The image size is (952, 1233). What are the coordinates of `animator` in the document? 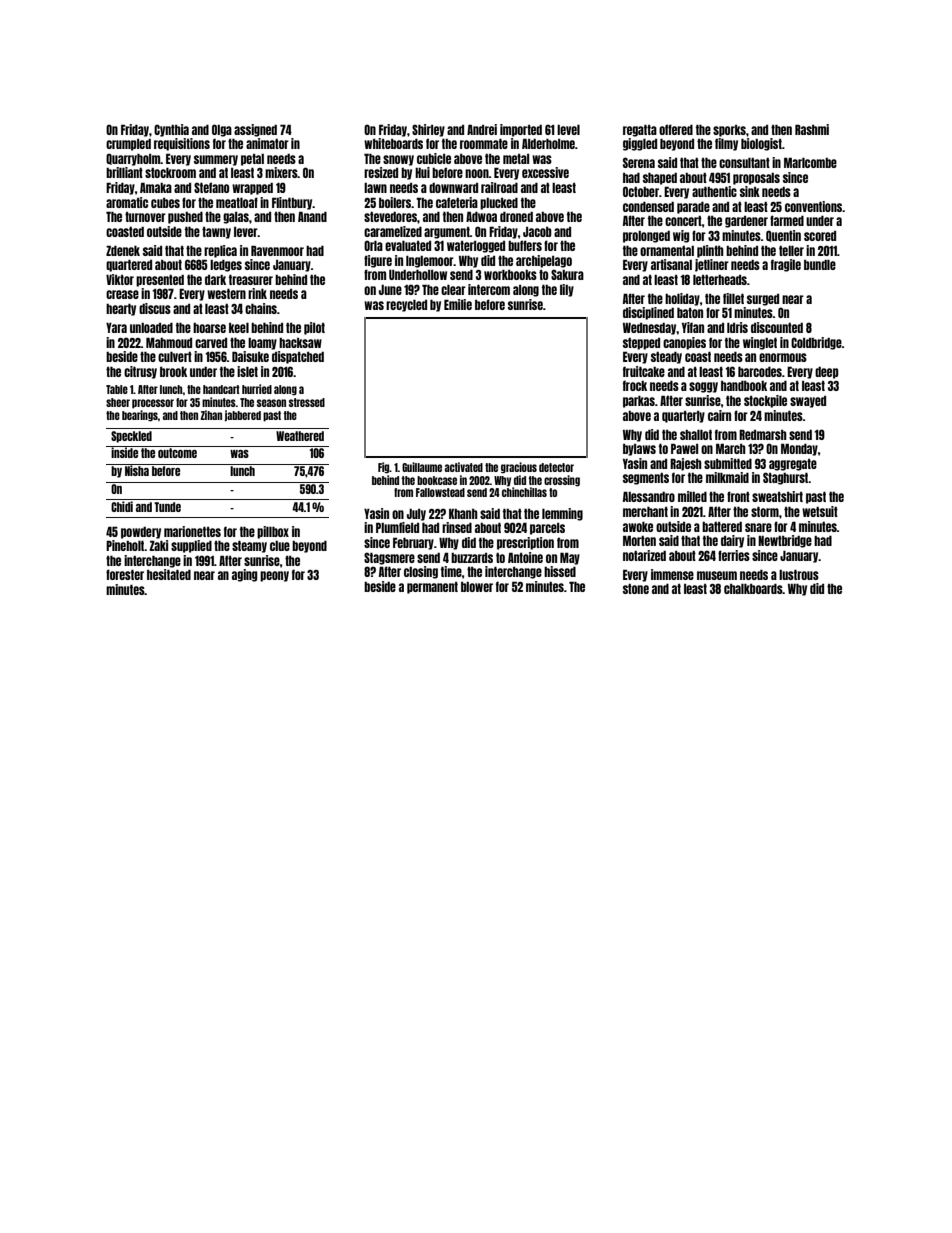 It's located at (267, 143).
